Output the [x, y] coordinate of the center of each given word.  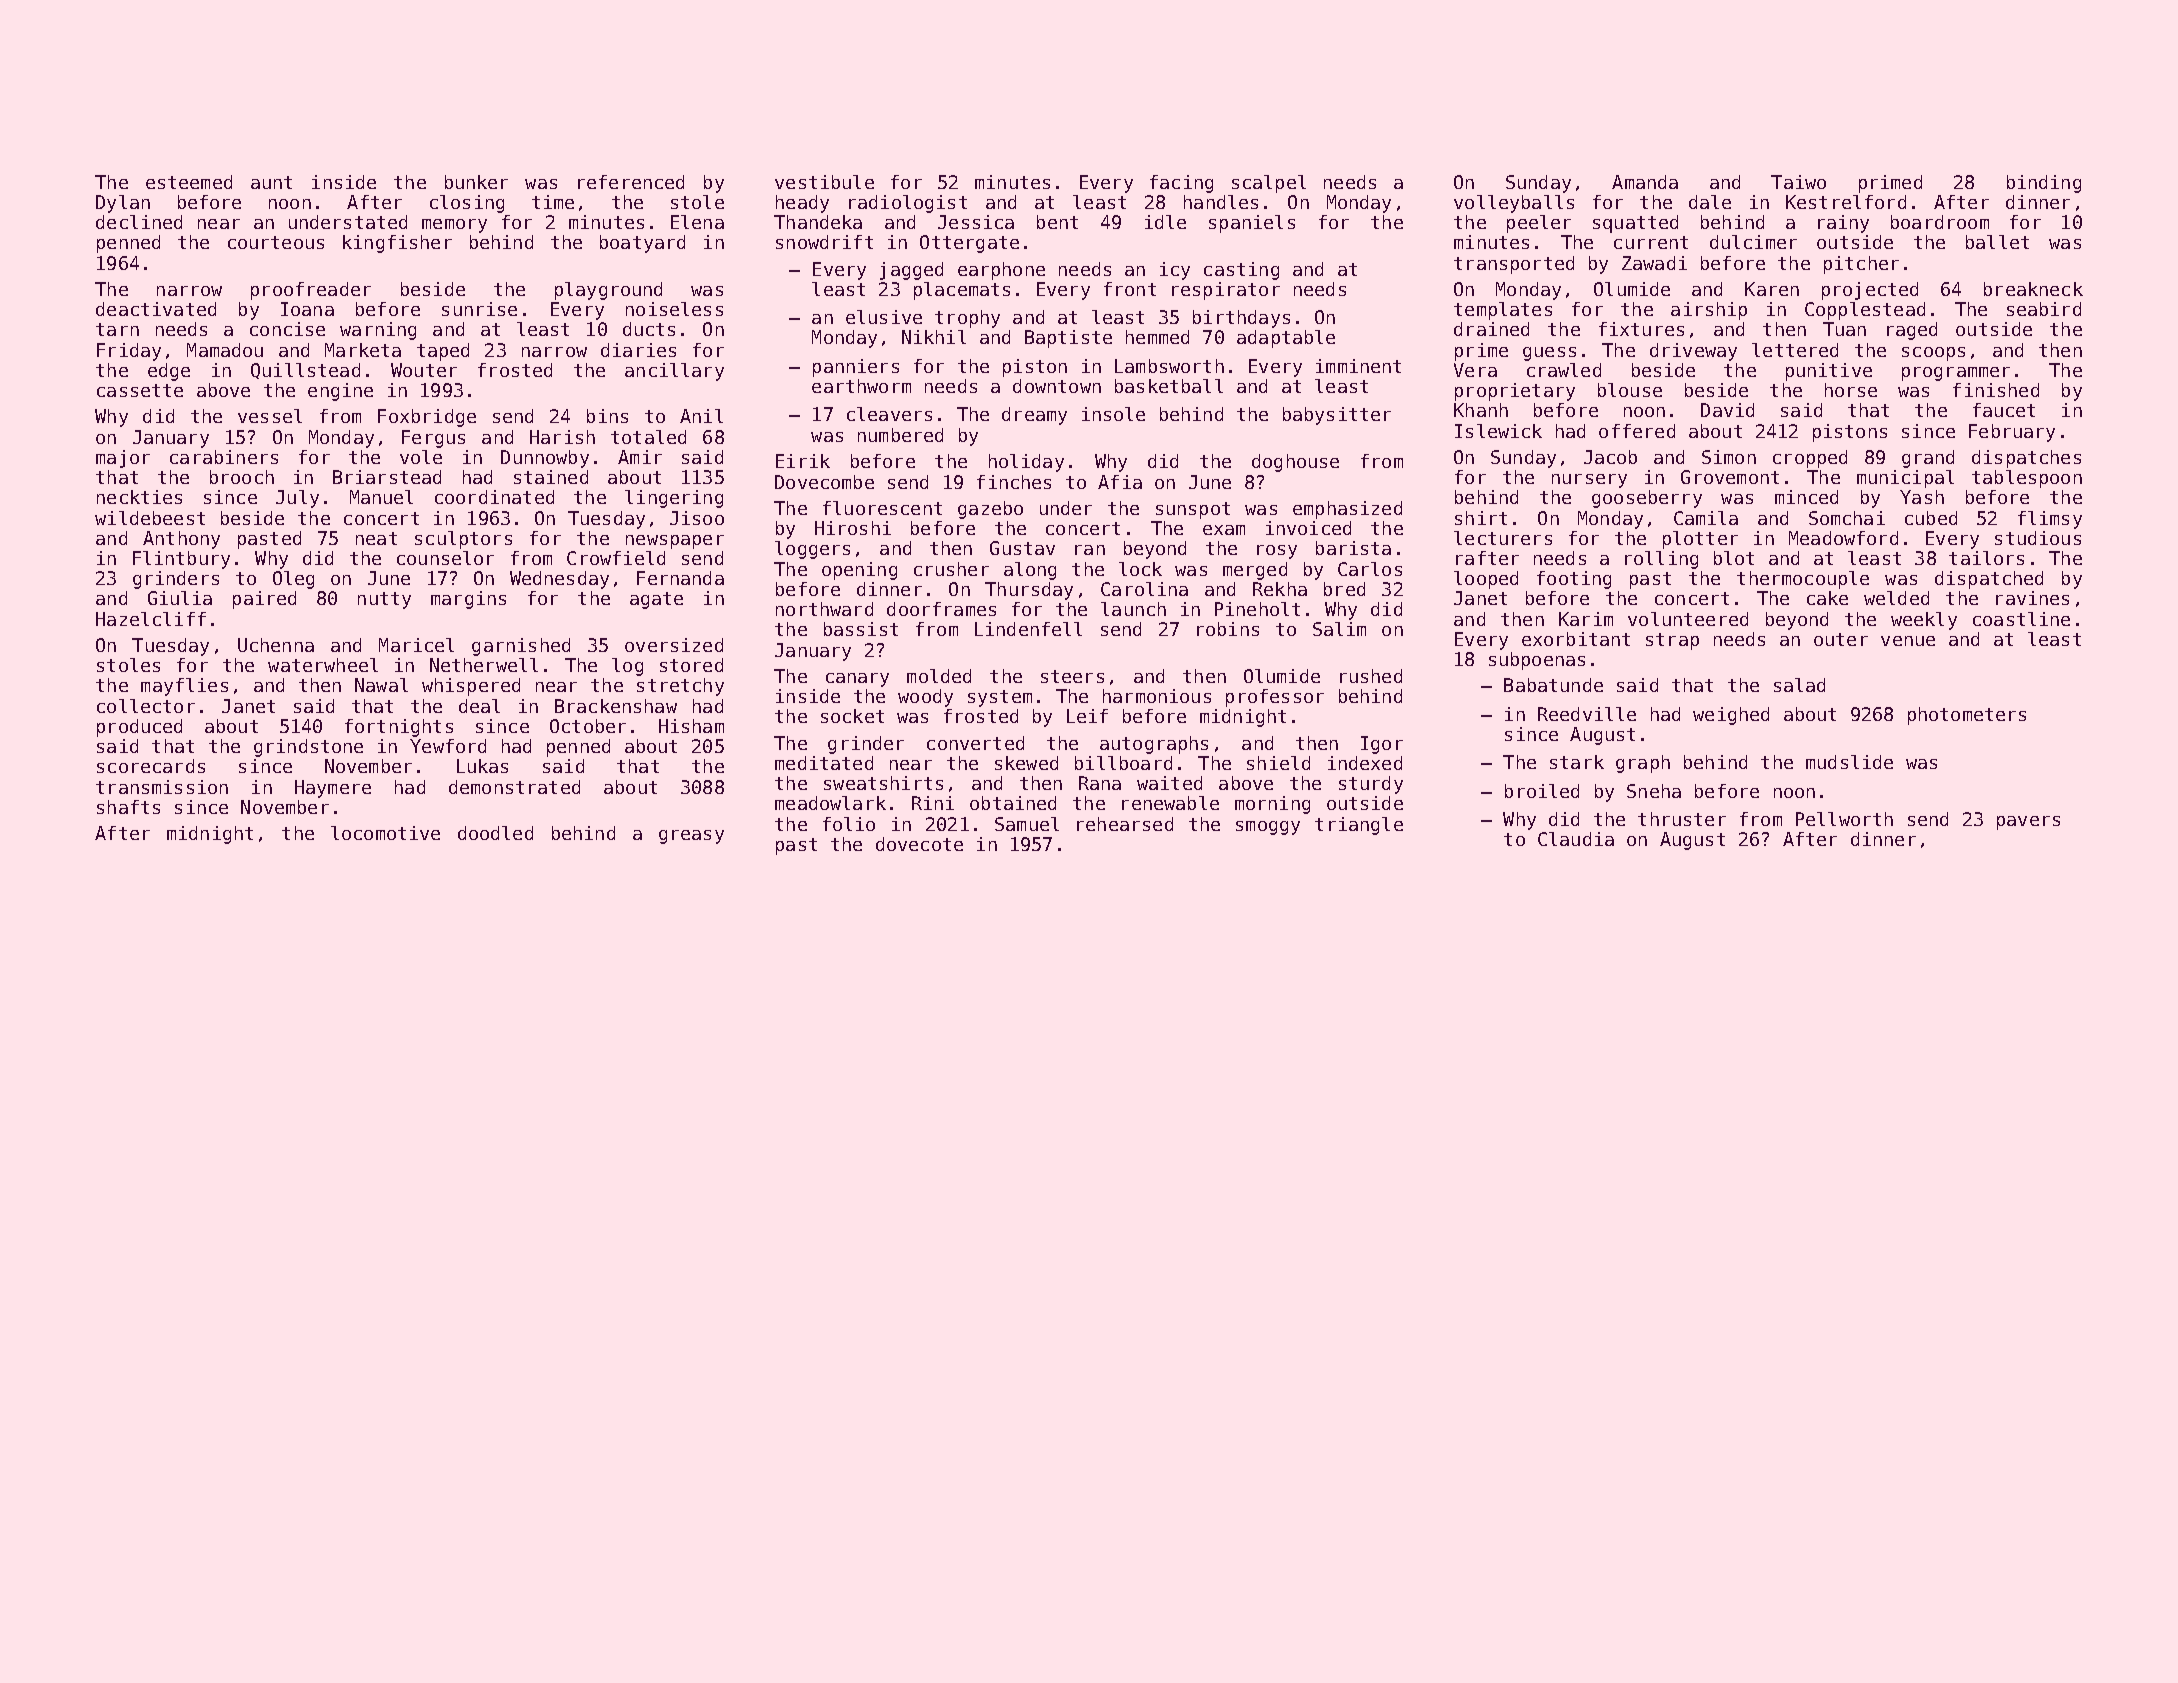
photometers [1967, 716]
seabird [2044, 309]
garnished [521, 647]
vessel [270, 416]
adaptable [1286, 339]
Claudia [1576, 839]
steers [1072, 676]
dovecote [919, 844]
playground [608, 291]
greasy [691, 837]
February [2012, 433]
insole [1113, 414]
